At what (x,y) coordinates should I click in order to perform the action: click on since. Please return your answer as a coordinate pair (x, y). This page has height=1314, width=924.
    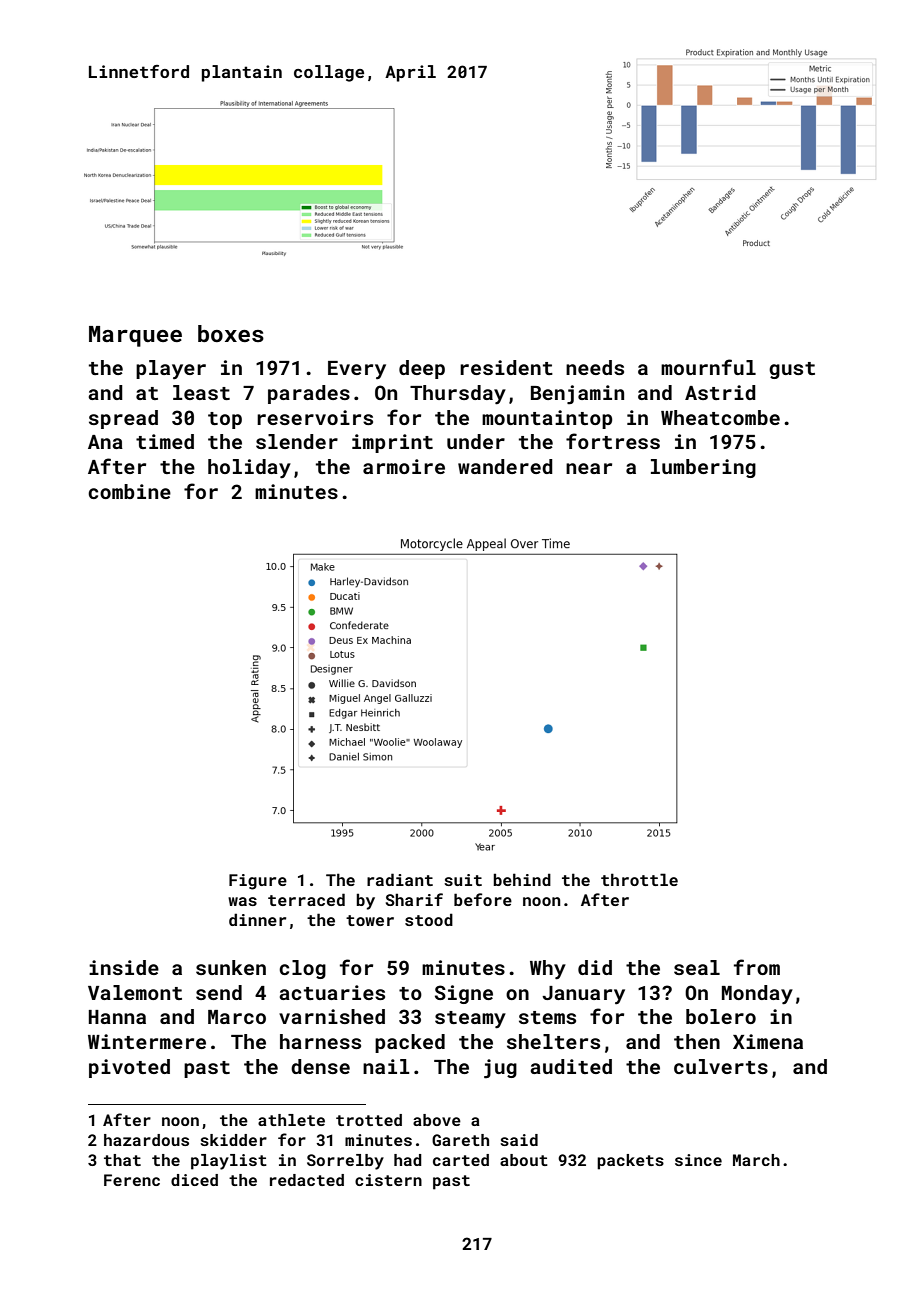
    Looking at the image, I should click on (698, 1160).
